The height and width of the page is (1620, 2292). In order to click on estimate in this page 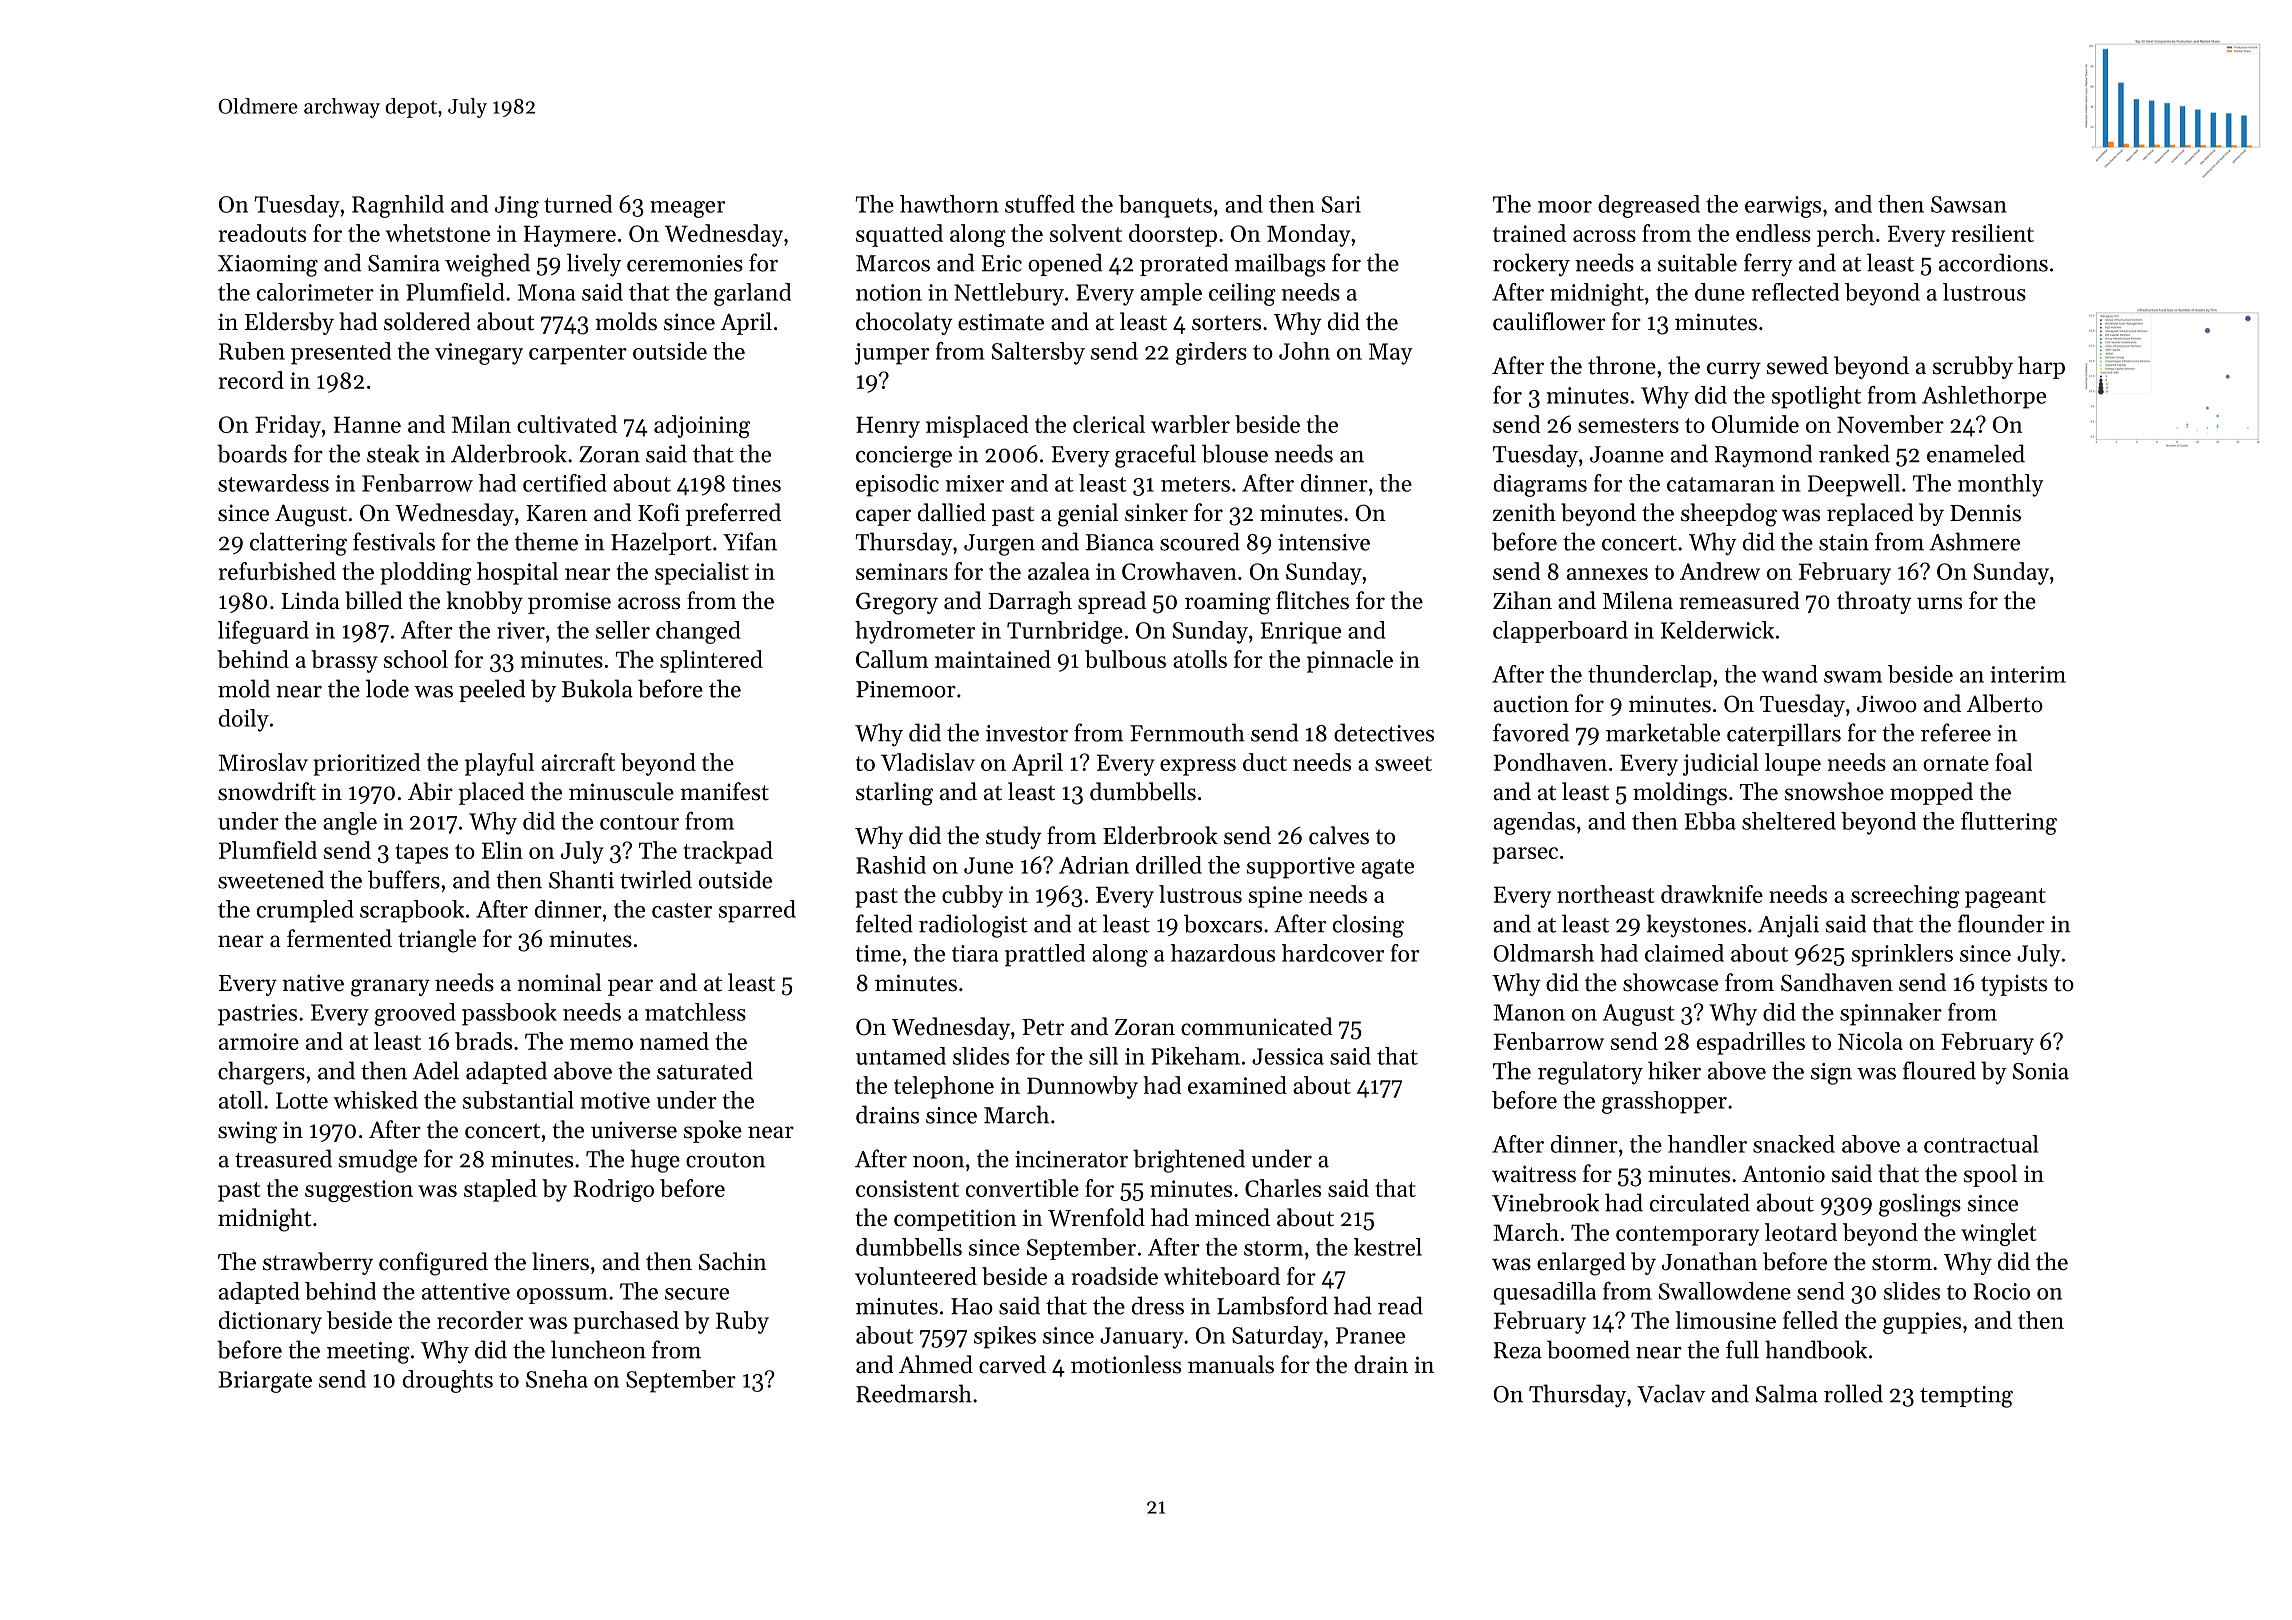, I will do `click(1001, 322)`.
